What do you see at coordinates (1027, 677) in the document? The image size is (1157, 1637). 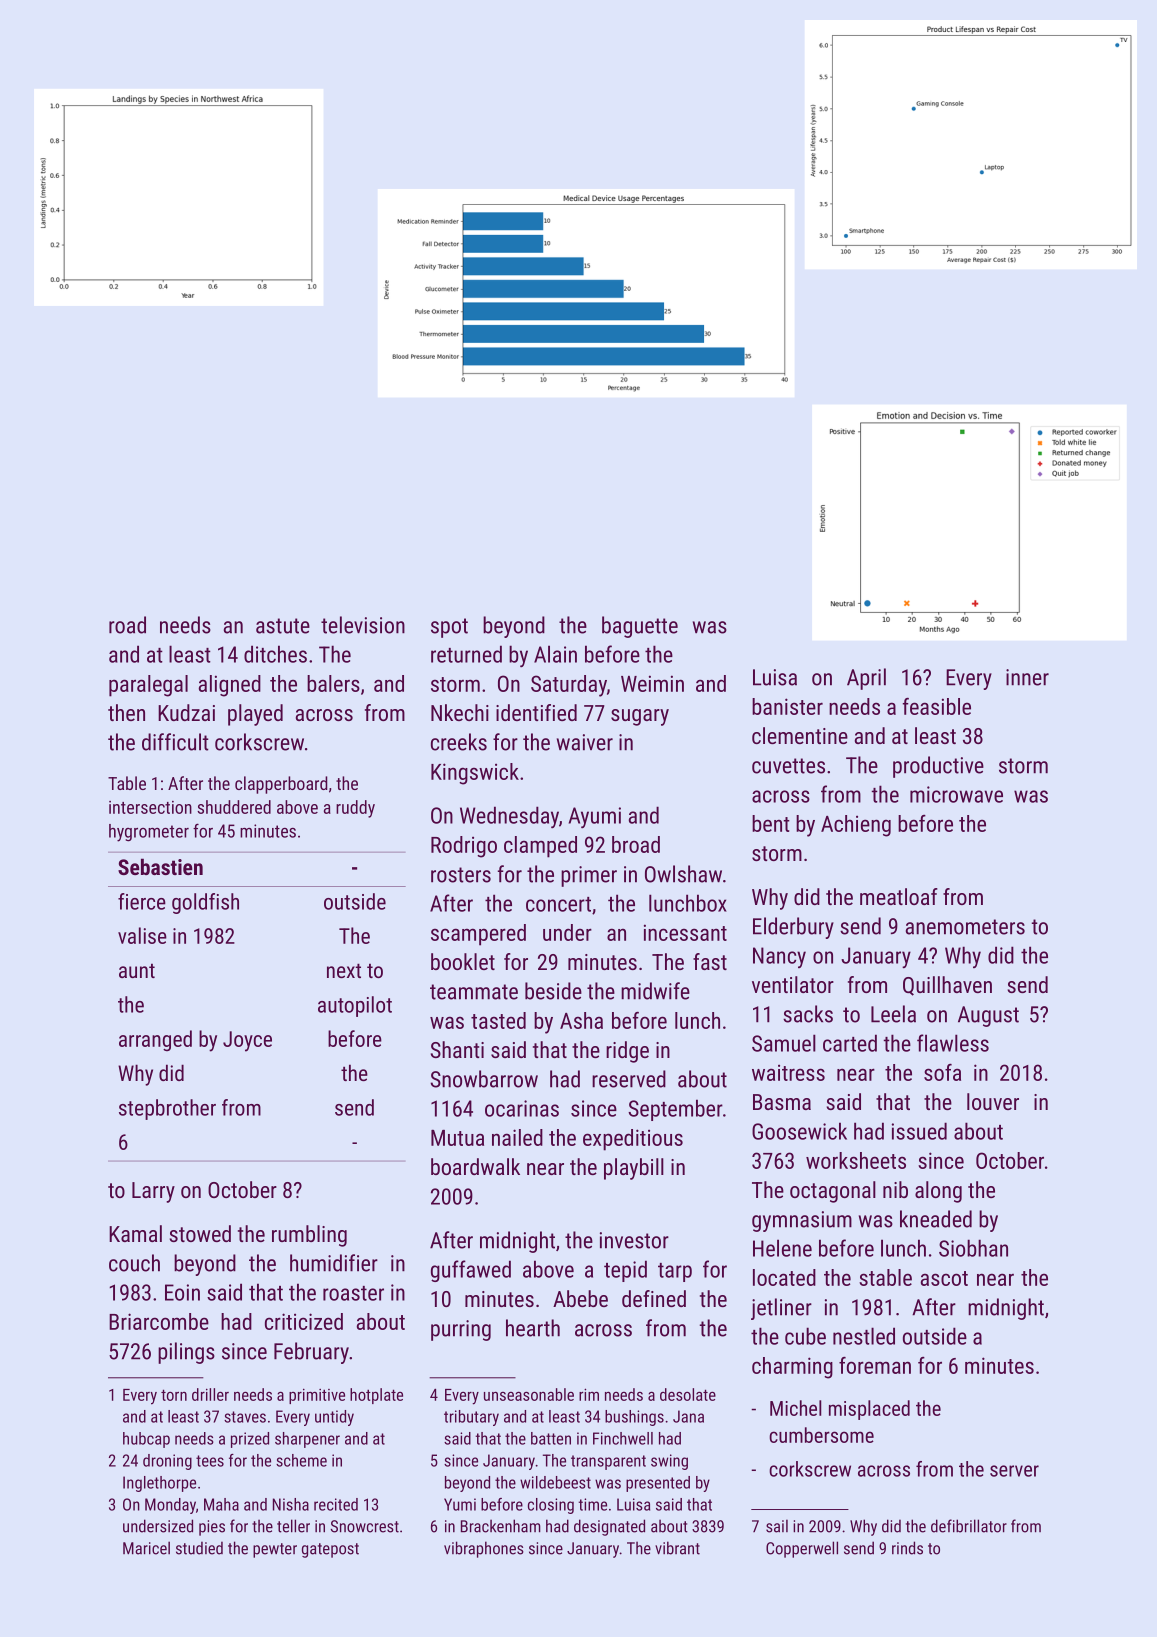 I see `inner` at bounding box center [1027, 677].
